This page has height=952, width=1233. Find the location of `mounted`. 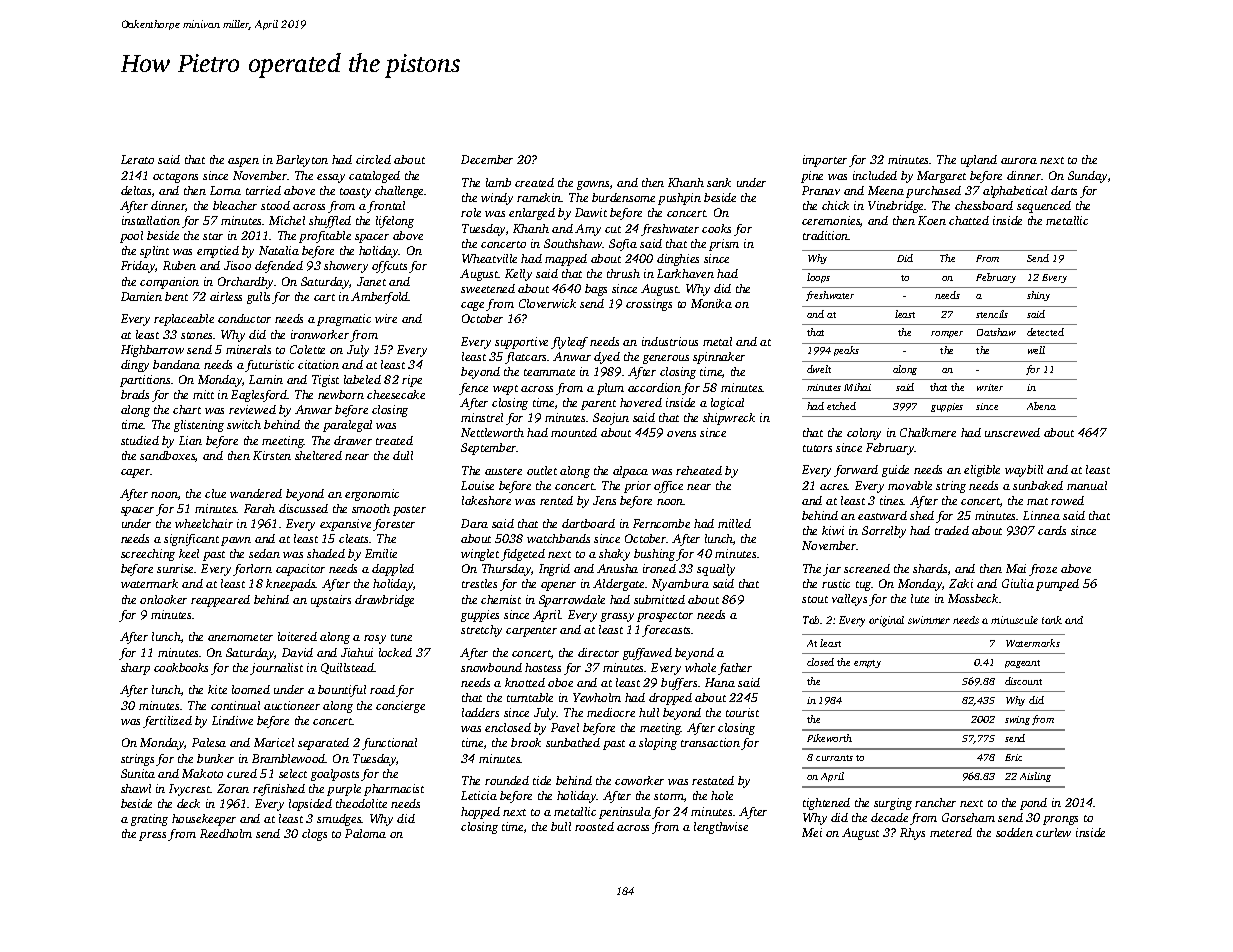

mounted is located at coordinates (574, 432).
